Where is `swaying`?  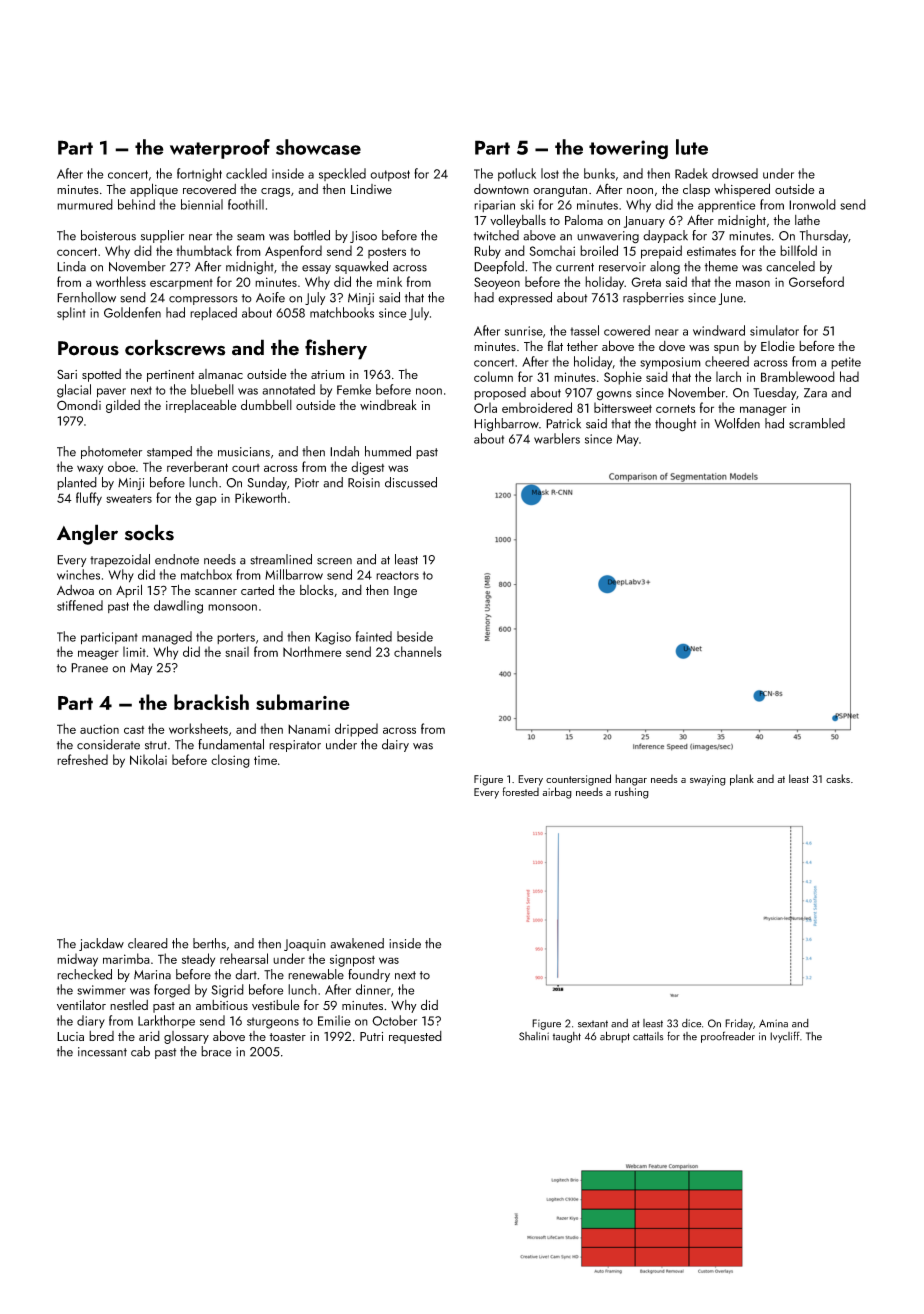 swaying is located at coordinates (708, 780).
